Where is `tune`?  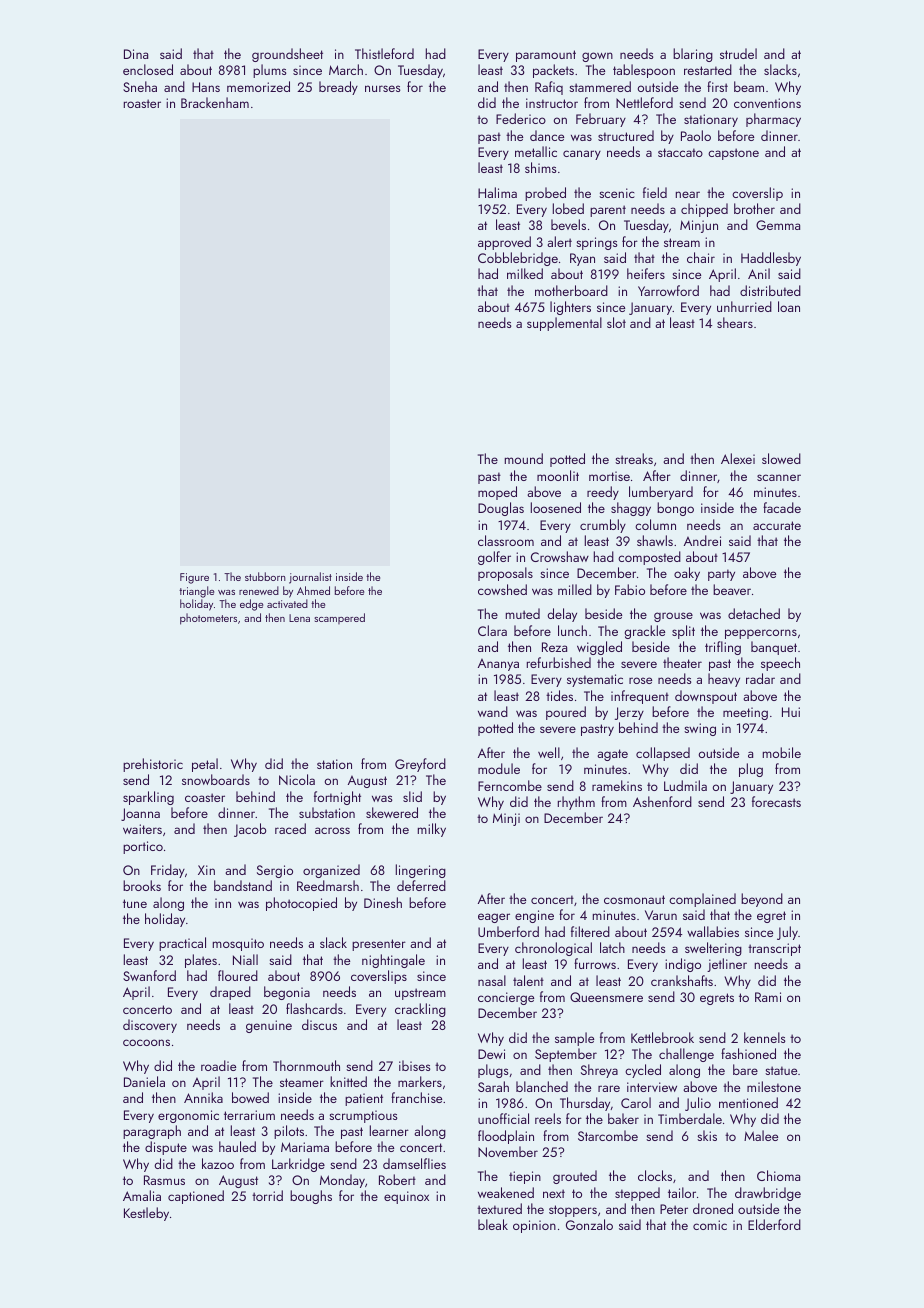
tune is located at coordinates (135, 903).
